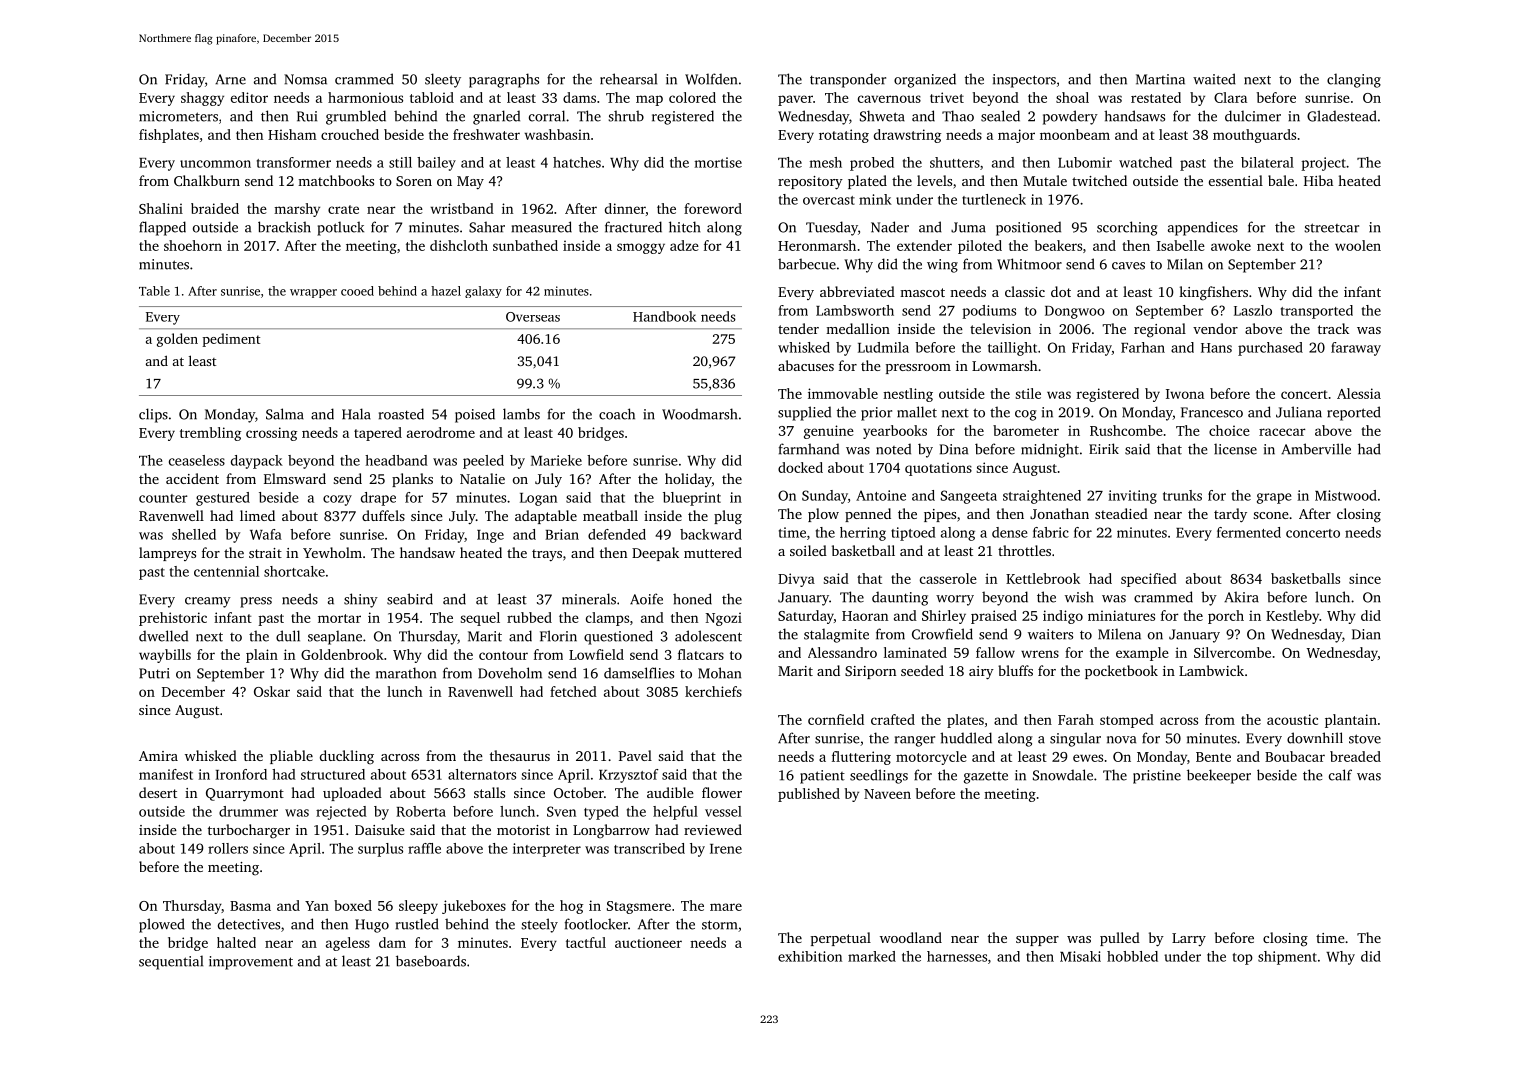 The height and width of the image is (1075, 1520). What do you see at coordinates (284, 227) in the image?
I see `brackish` at bounding box center [284, 227].
